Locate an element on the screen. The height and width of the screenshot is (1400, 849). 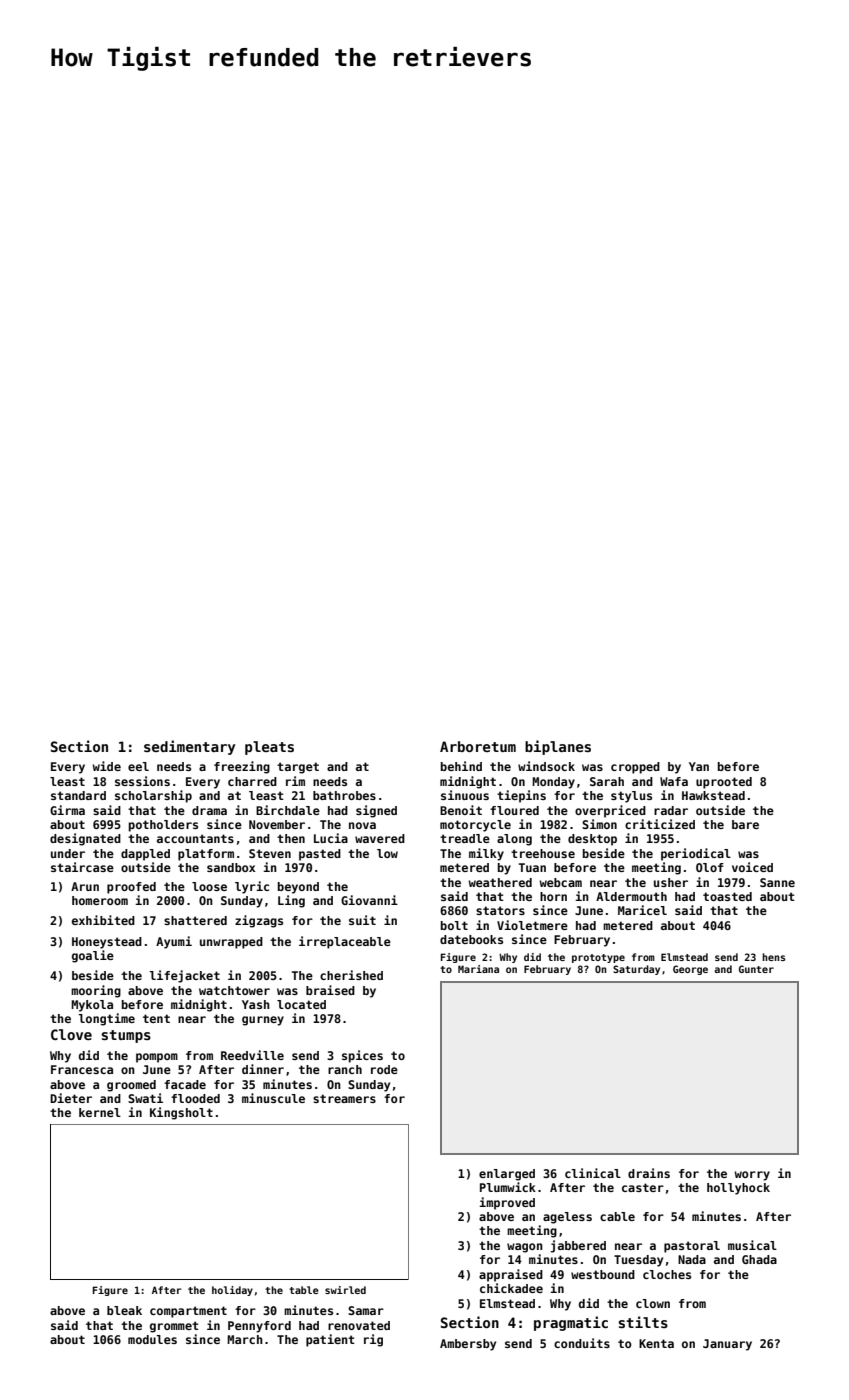
uprooted is located at coordinates (724, 783).
